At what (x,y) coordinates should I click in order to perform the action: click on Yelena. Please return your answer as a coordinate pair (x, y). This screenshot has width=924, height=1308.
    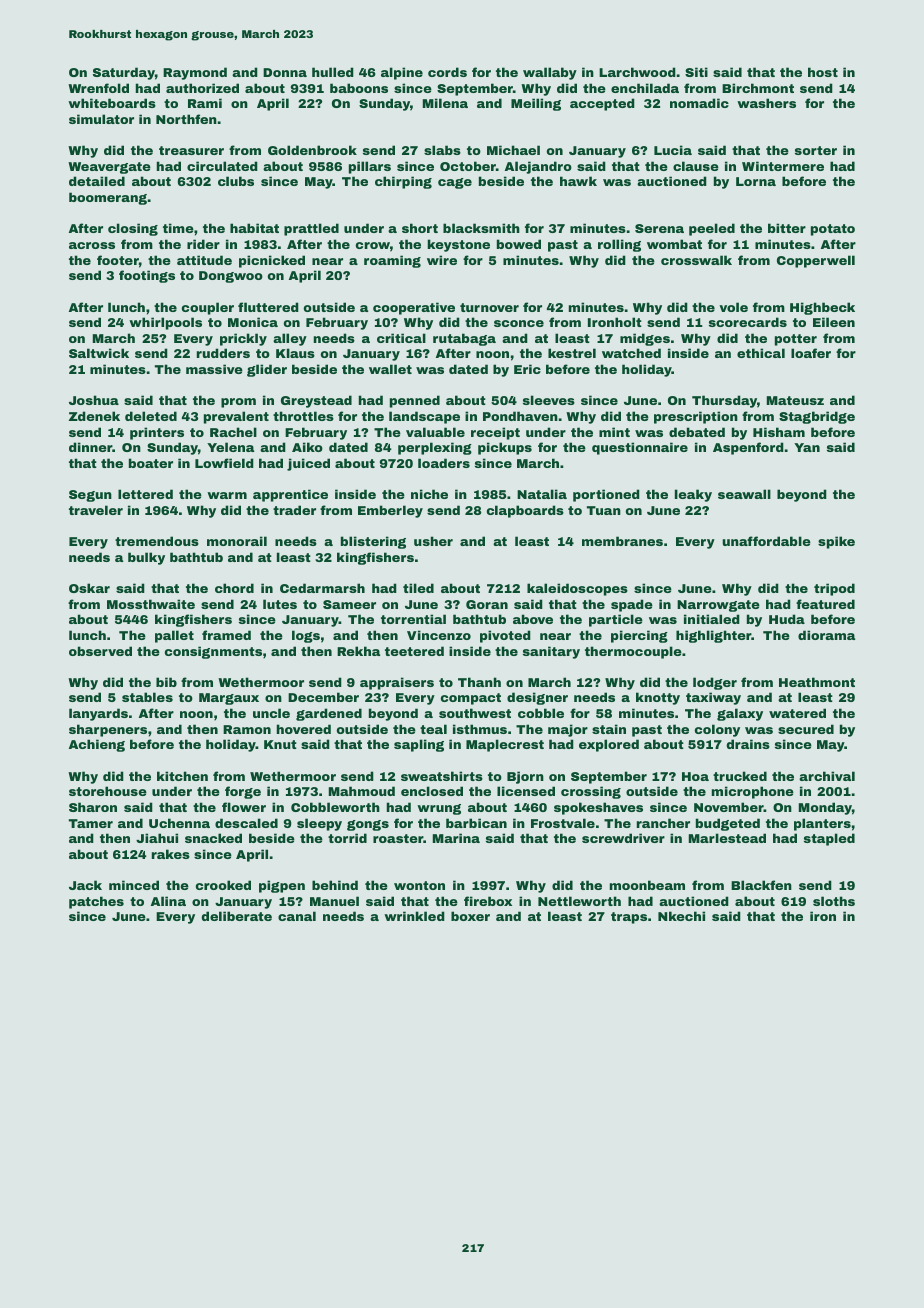
    Looking at the image, I should click on (230, 447).
